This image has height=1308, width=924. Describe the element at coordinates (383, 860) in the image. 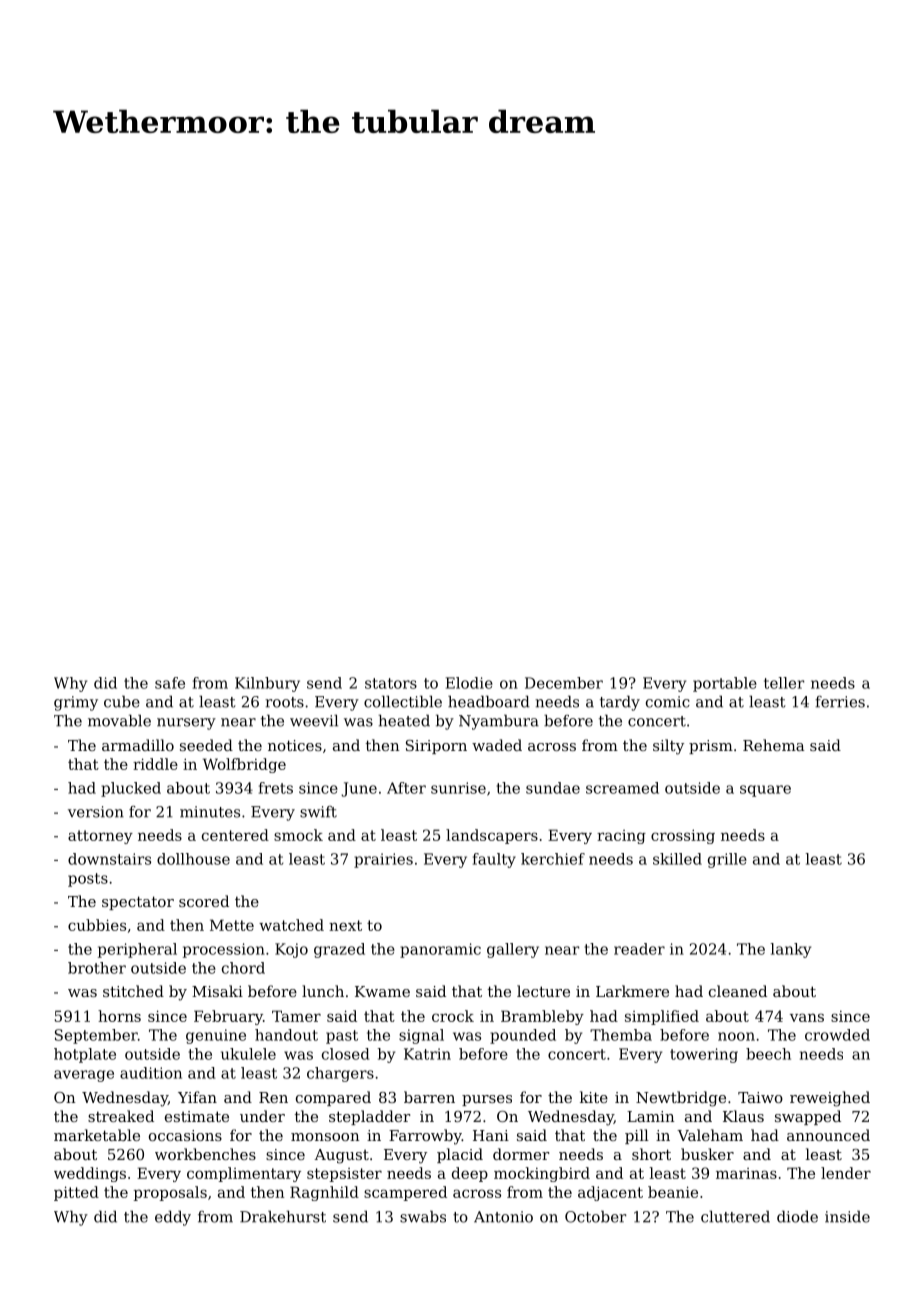

I see `prairies` at that location.
